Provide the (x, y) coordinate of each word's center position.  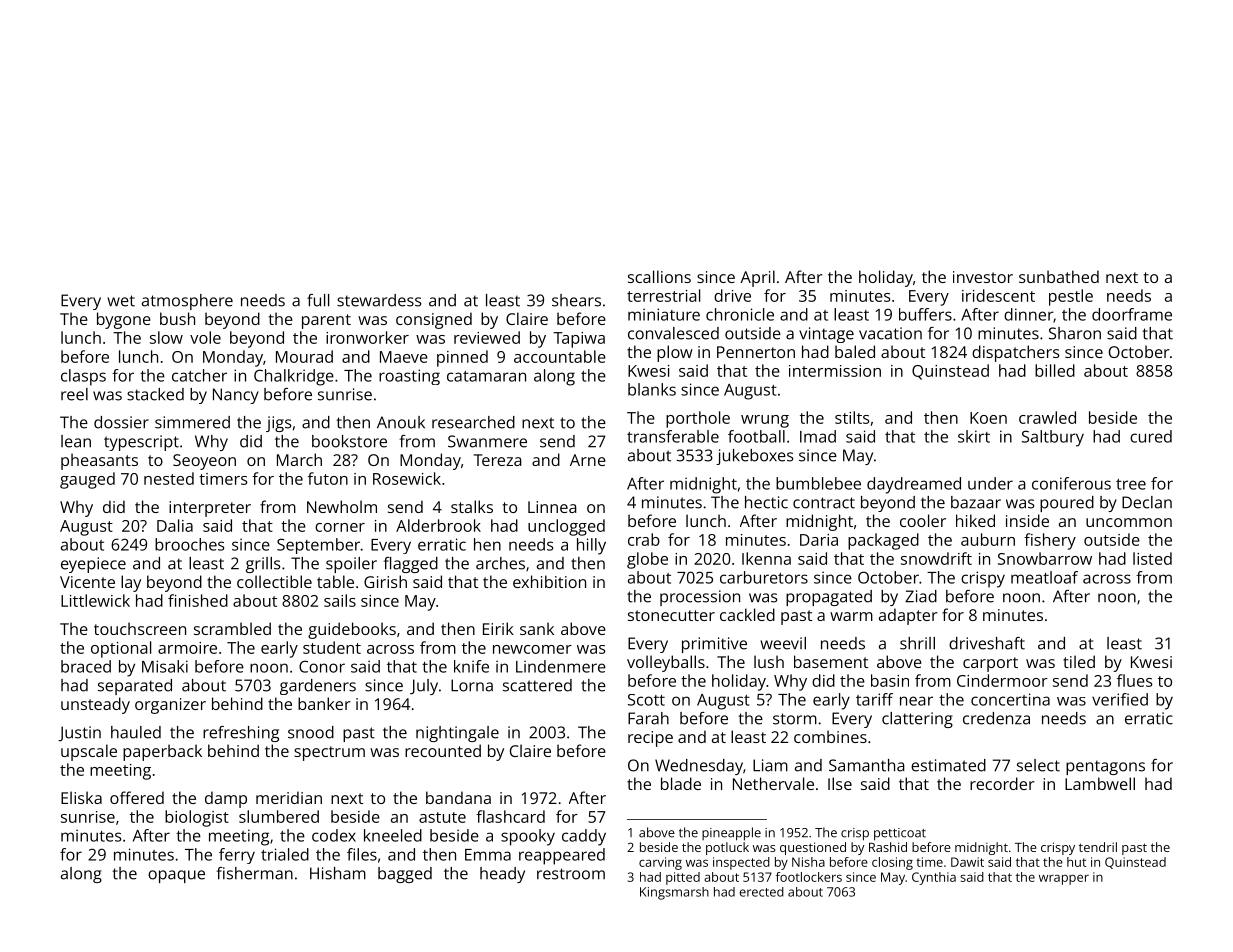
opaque (176, 876)
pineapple (731, 834)
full (318, 300)
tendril (1098, 847)
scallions (659, 276)
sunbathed (1059, 276)
